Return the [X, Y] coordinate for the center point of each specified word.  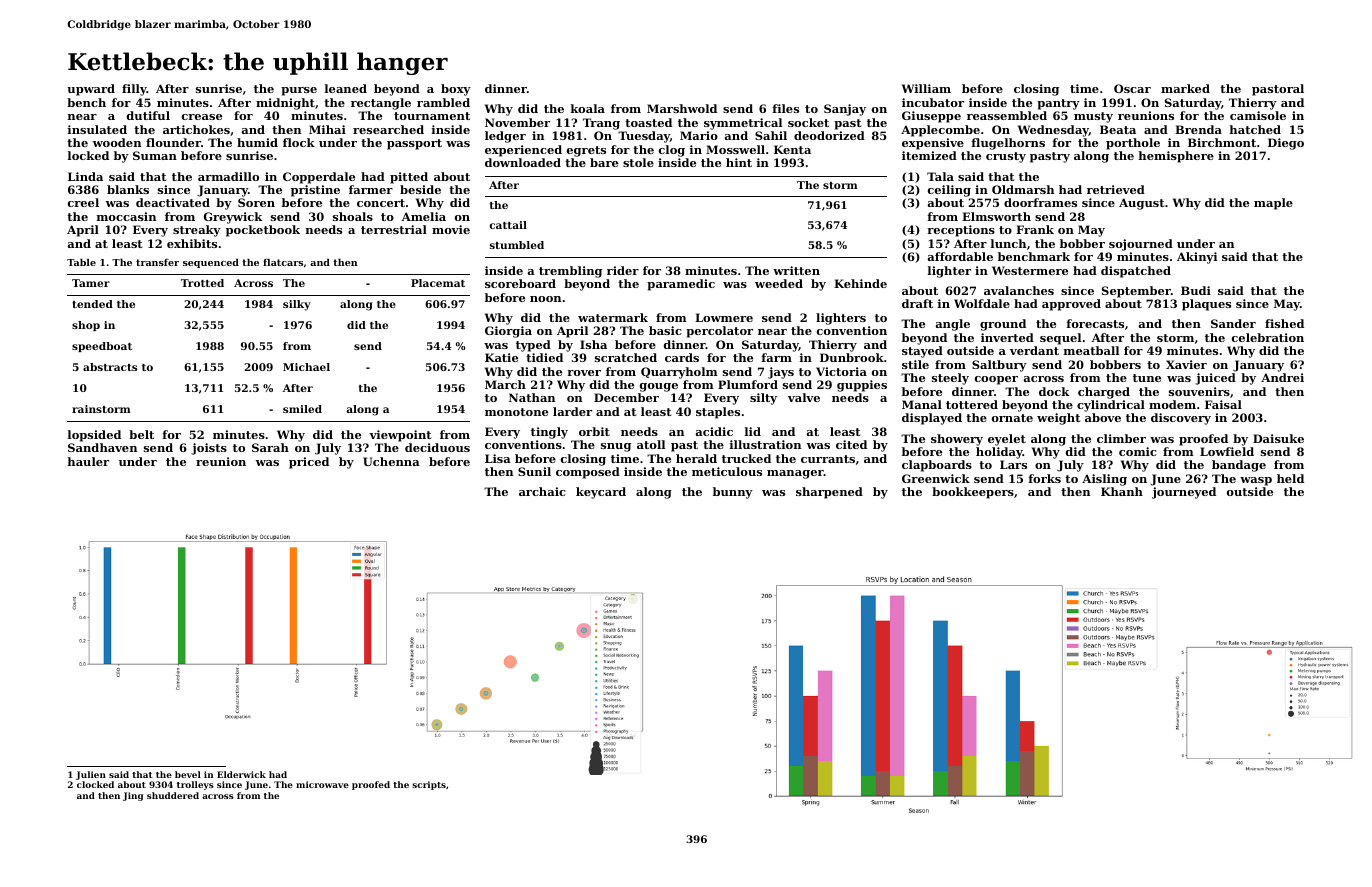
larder [572, 411]
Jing [133, 796]
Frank [1035, 229]
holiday [999, 453]
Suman [155, 155]
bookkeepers [973, 493]
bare [604, 162]
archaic [542, 491]
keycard [601, 493]
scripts [429, 785]
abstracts [110, 367]
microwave [322, 784]
